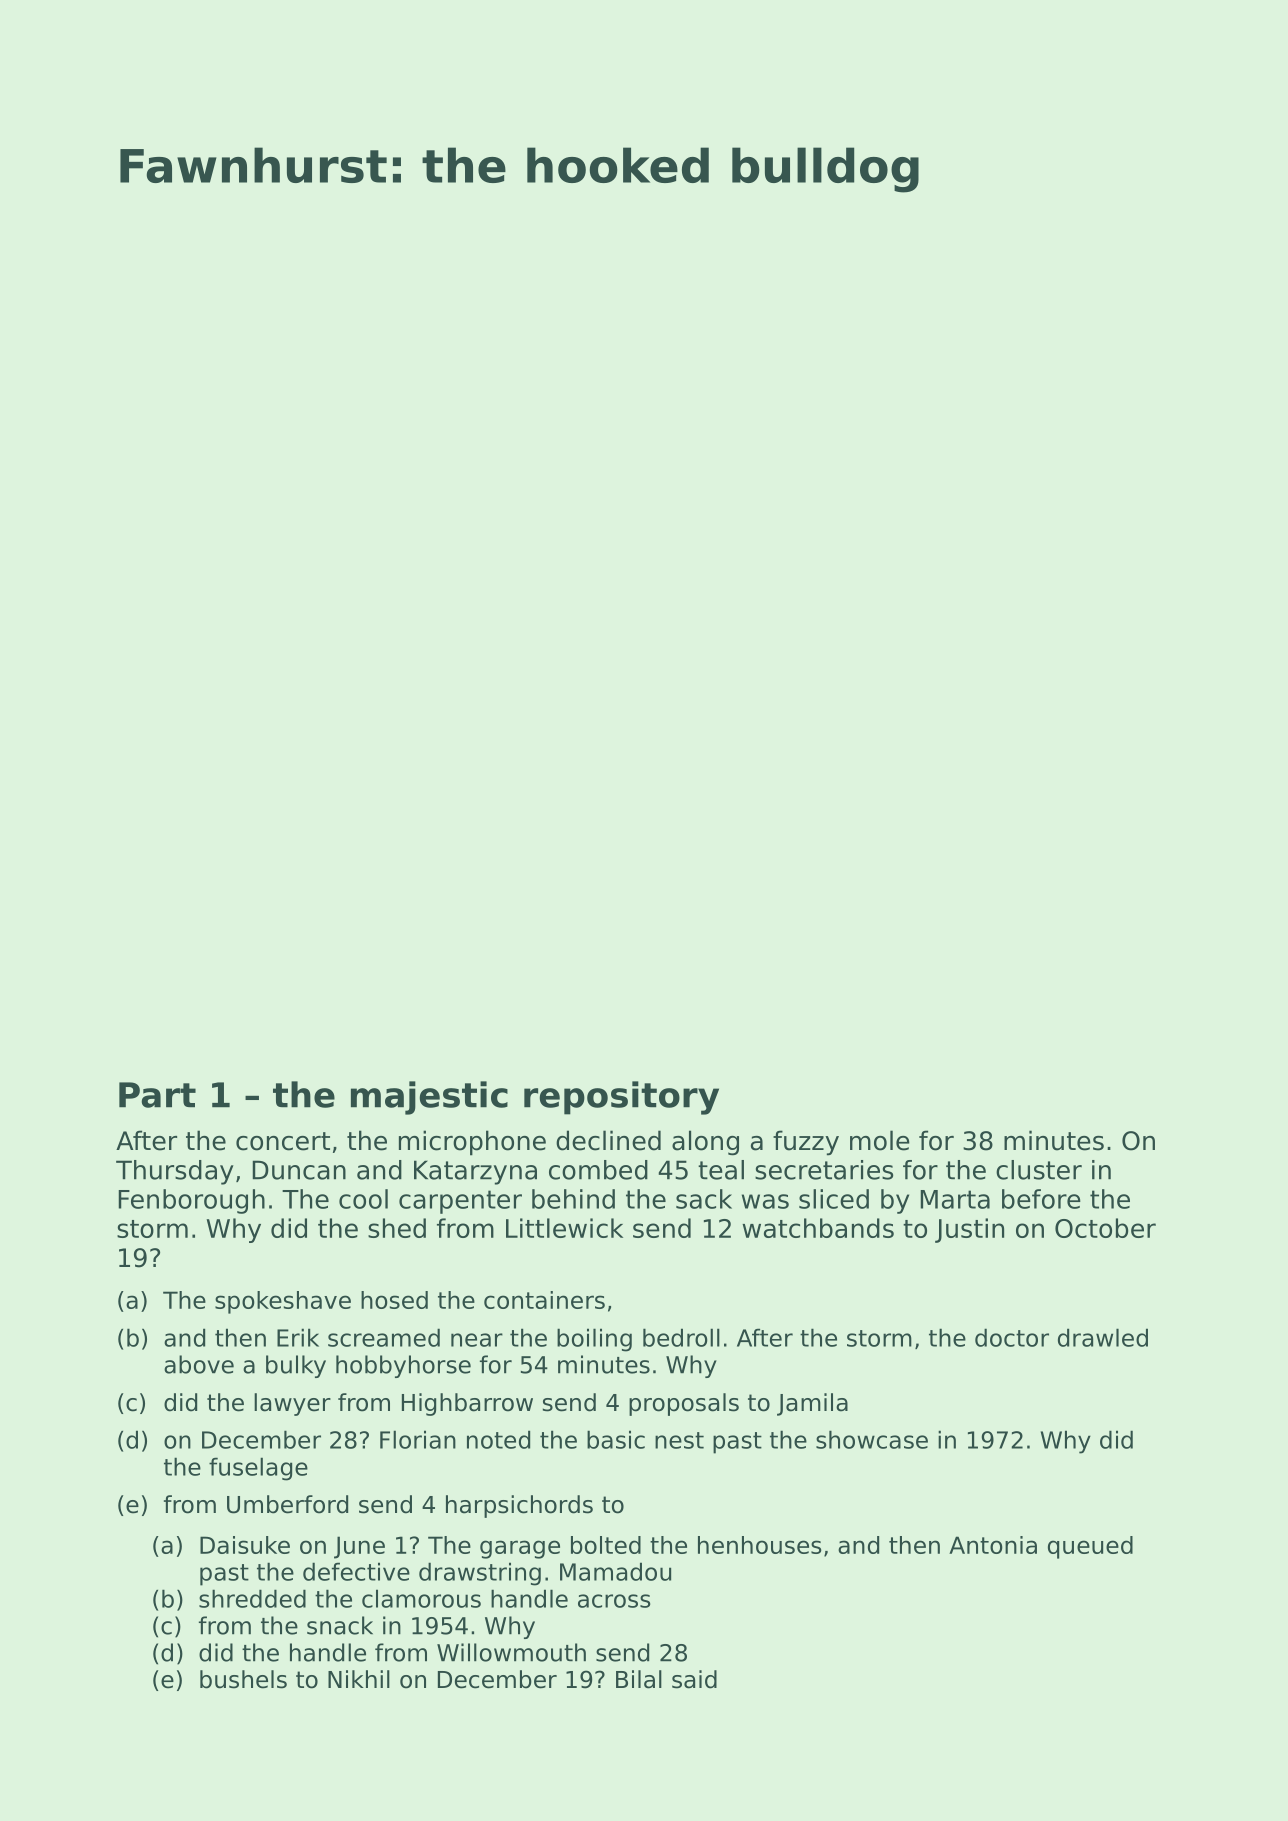  I want to click on basic, so click(616, 1439).
